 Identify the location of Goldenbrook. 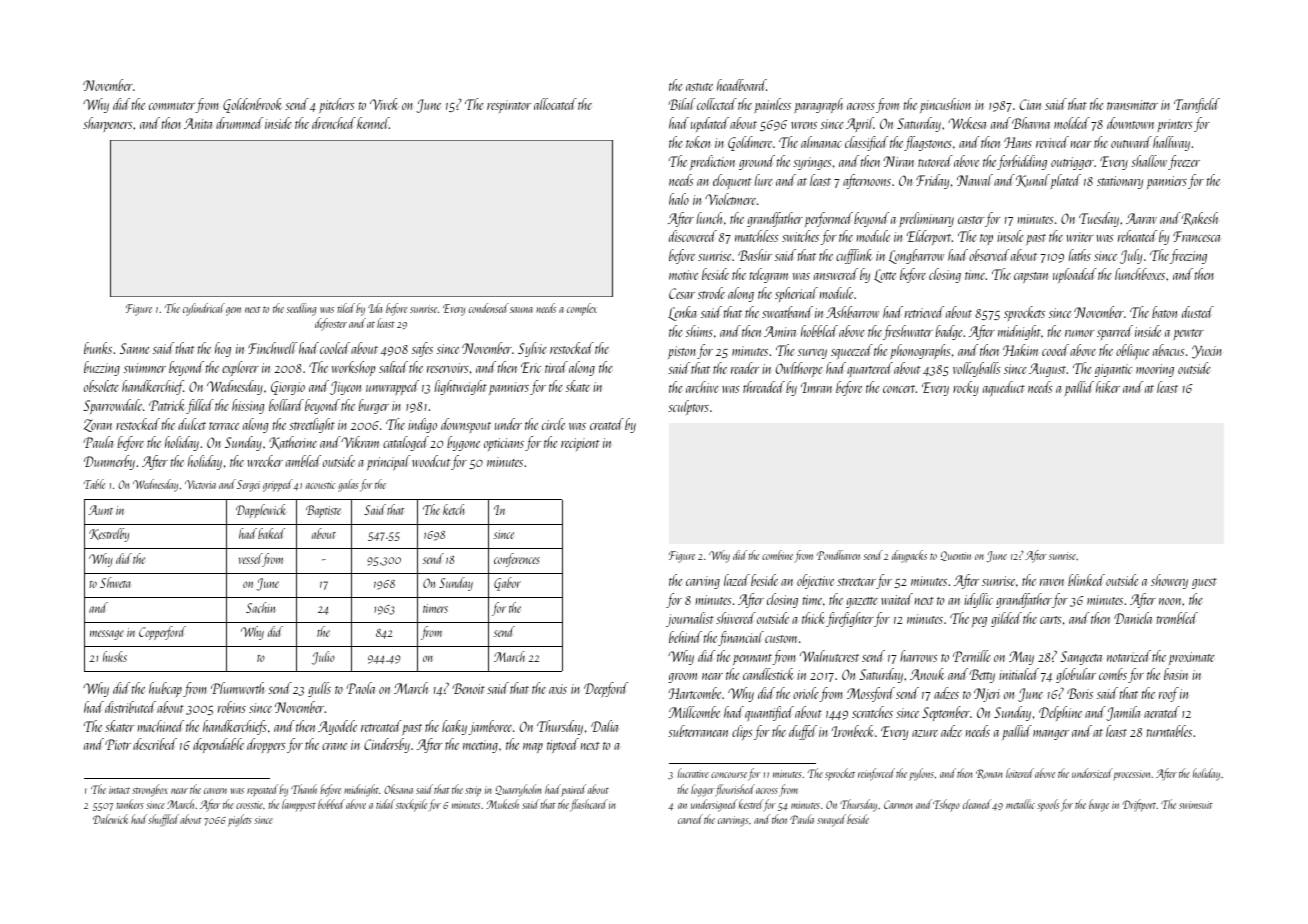
(252, 105).
